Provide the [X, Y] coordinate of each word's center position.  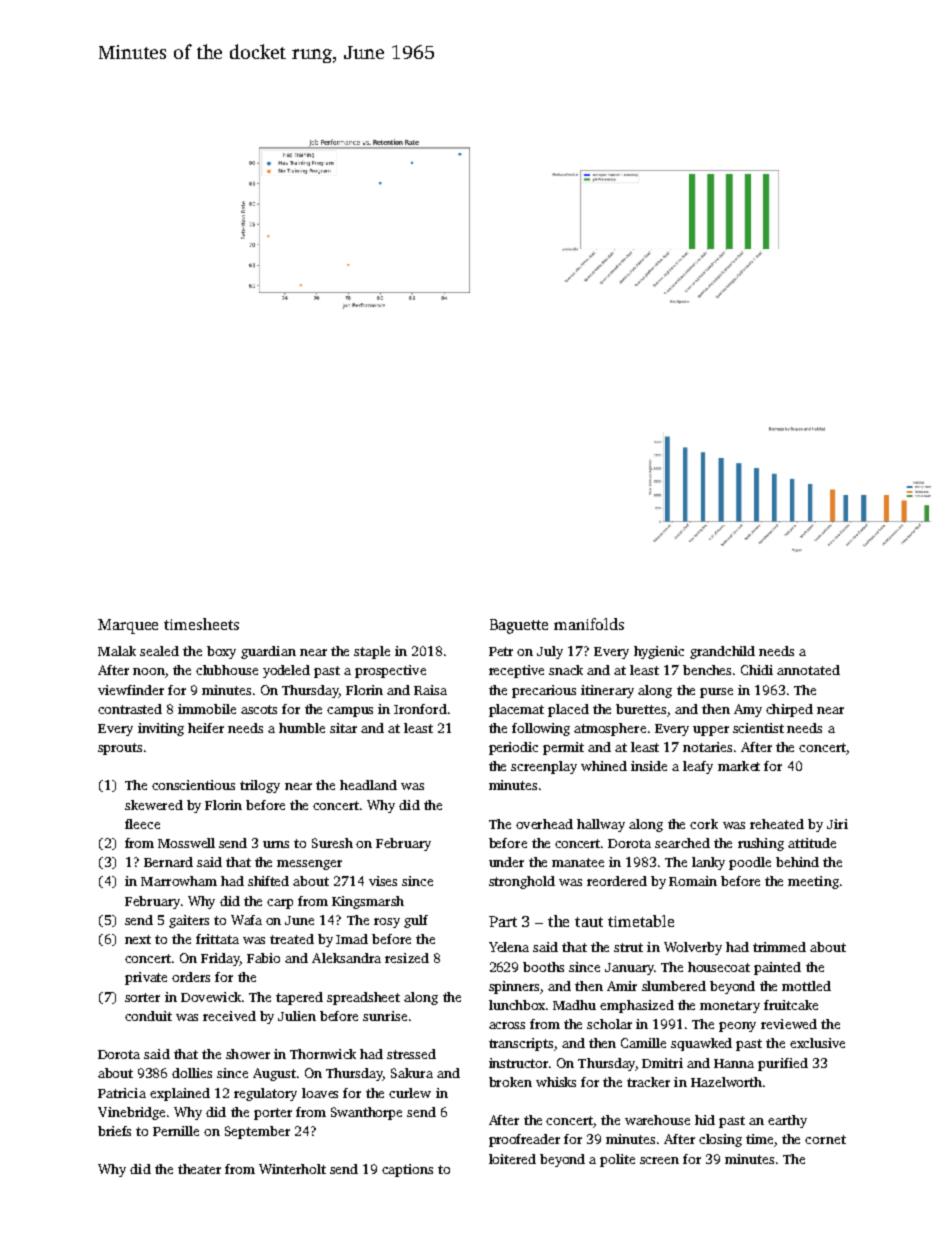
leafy [698, 767]
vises [383, 881]
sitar [343, 728]
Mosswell [186, 843]
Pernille [176, 1131]
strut [628, 947]
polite [617, 1160]
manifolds [589, 624]
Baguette [519, 626]
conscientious [193, 785]
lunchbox [517, 1005]
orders [191, 977]
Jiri [837, 824]
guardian [268, 652]
